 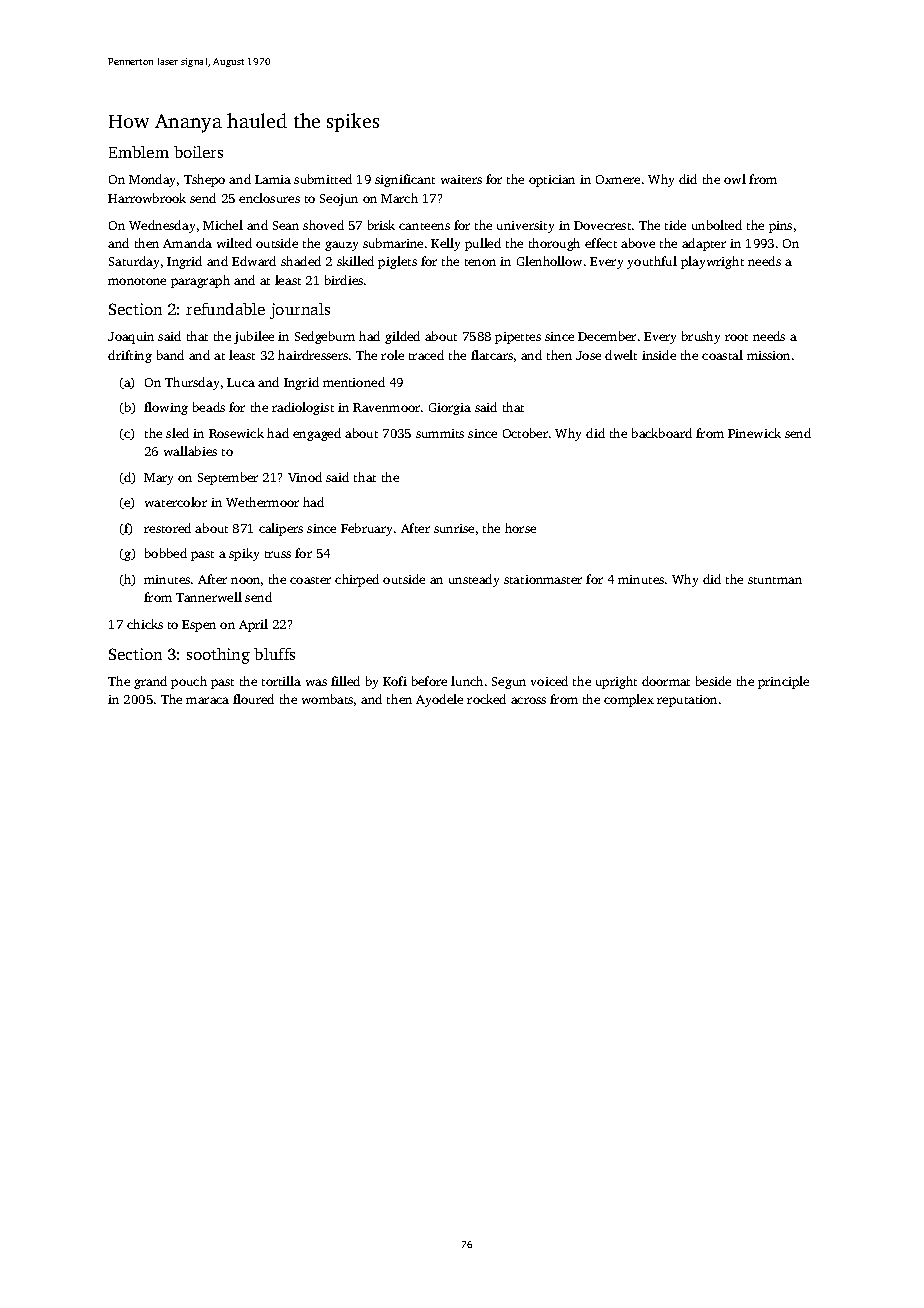 What do you see at coordinates (166, 553) in the page?
I see `bobbed` at bounding box center [166, 553].
